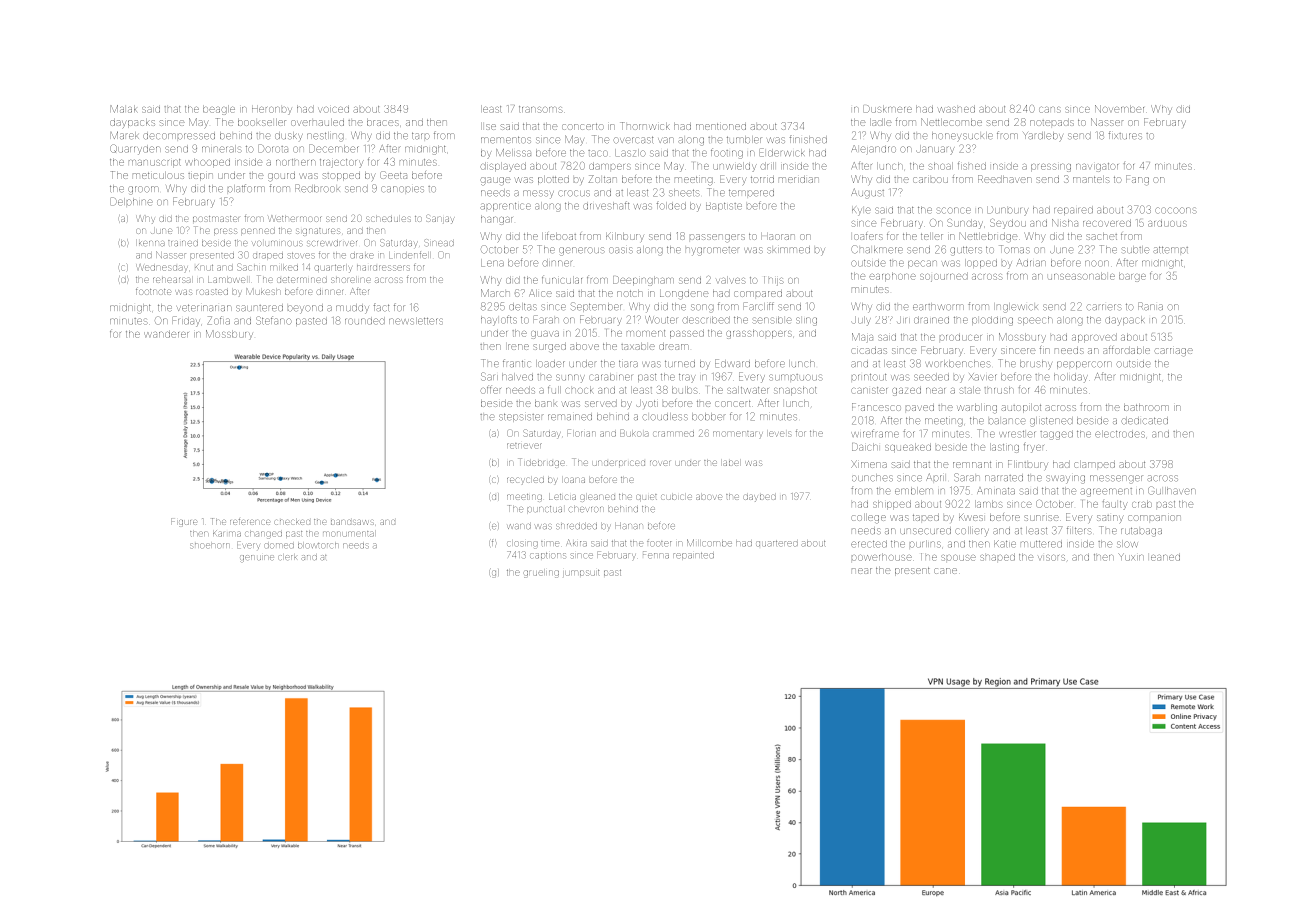 This page has height=924, width=1308. What do you see at coordinates (439, 243) in the page?
I see `Sinead` at bounding box center [439, 243].
